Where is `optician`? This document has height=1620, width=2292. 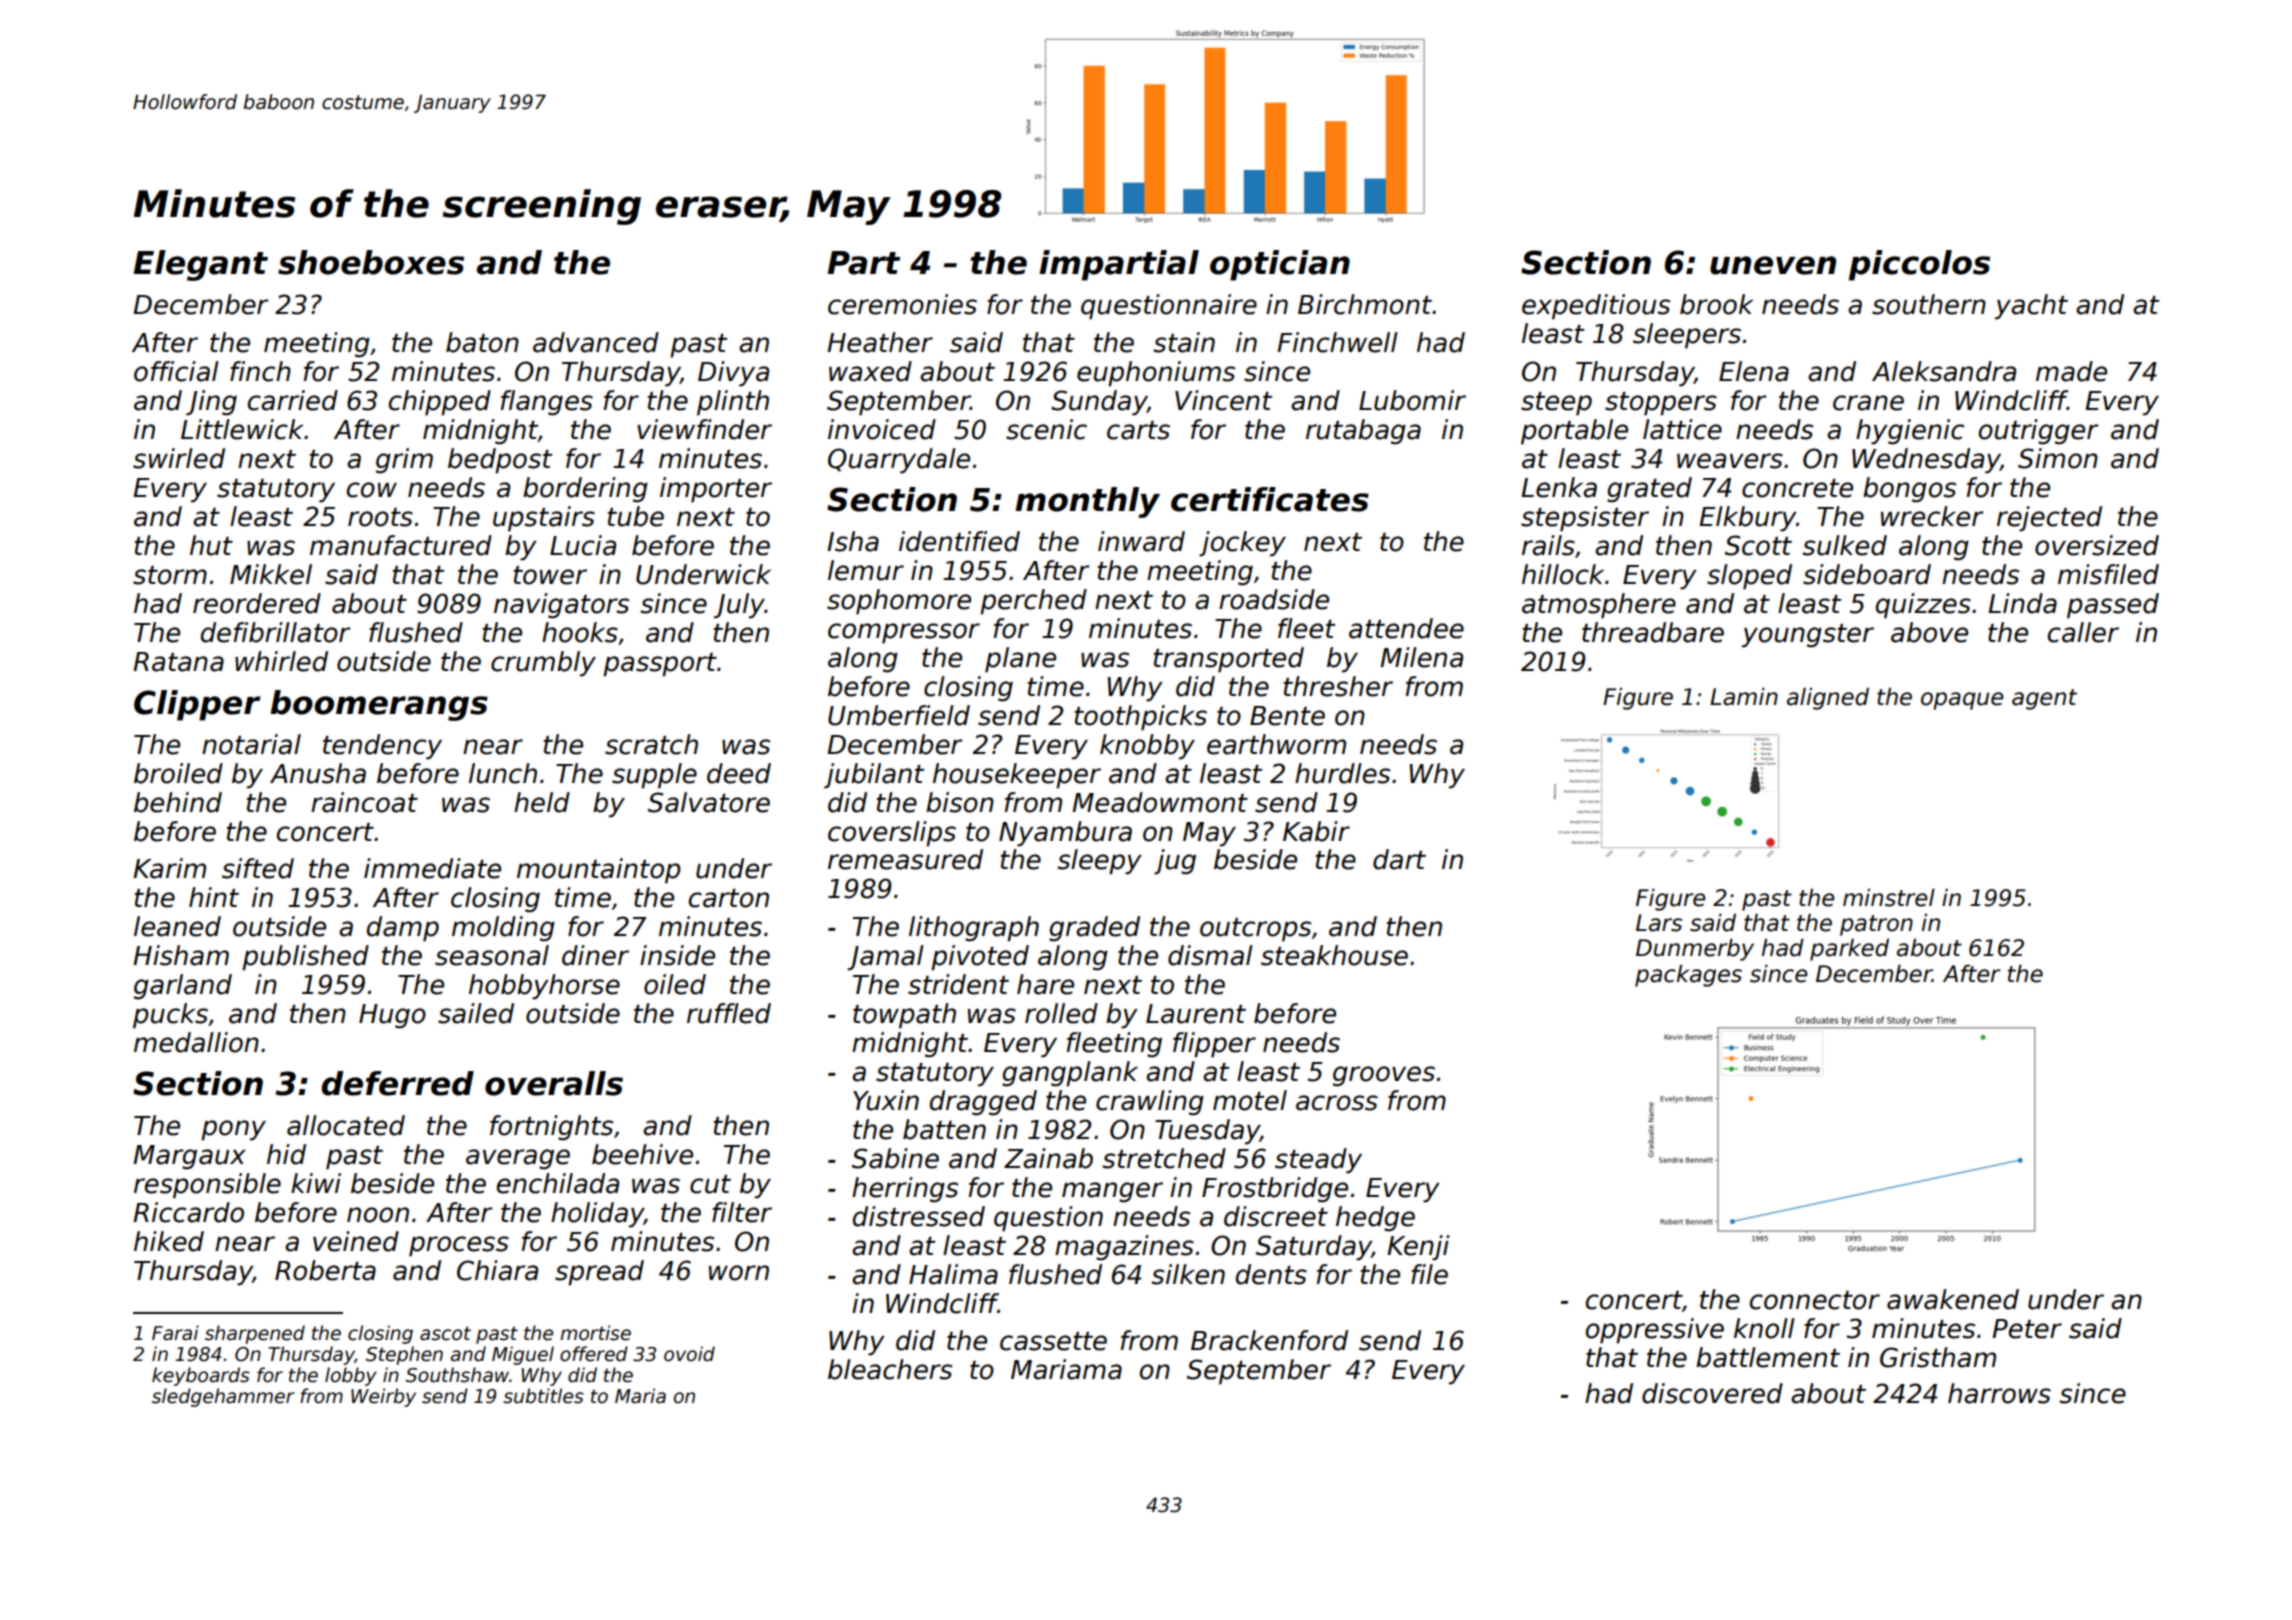
optician is located at coordinates (1280, 265).
